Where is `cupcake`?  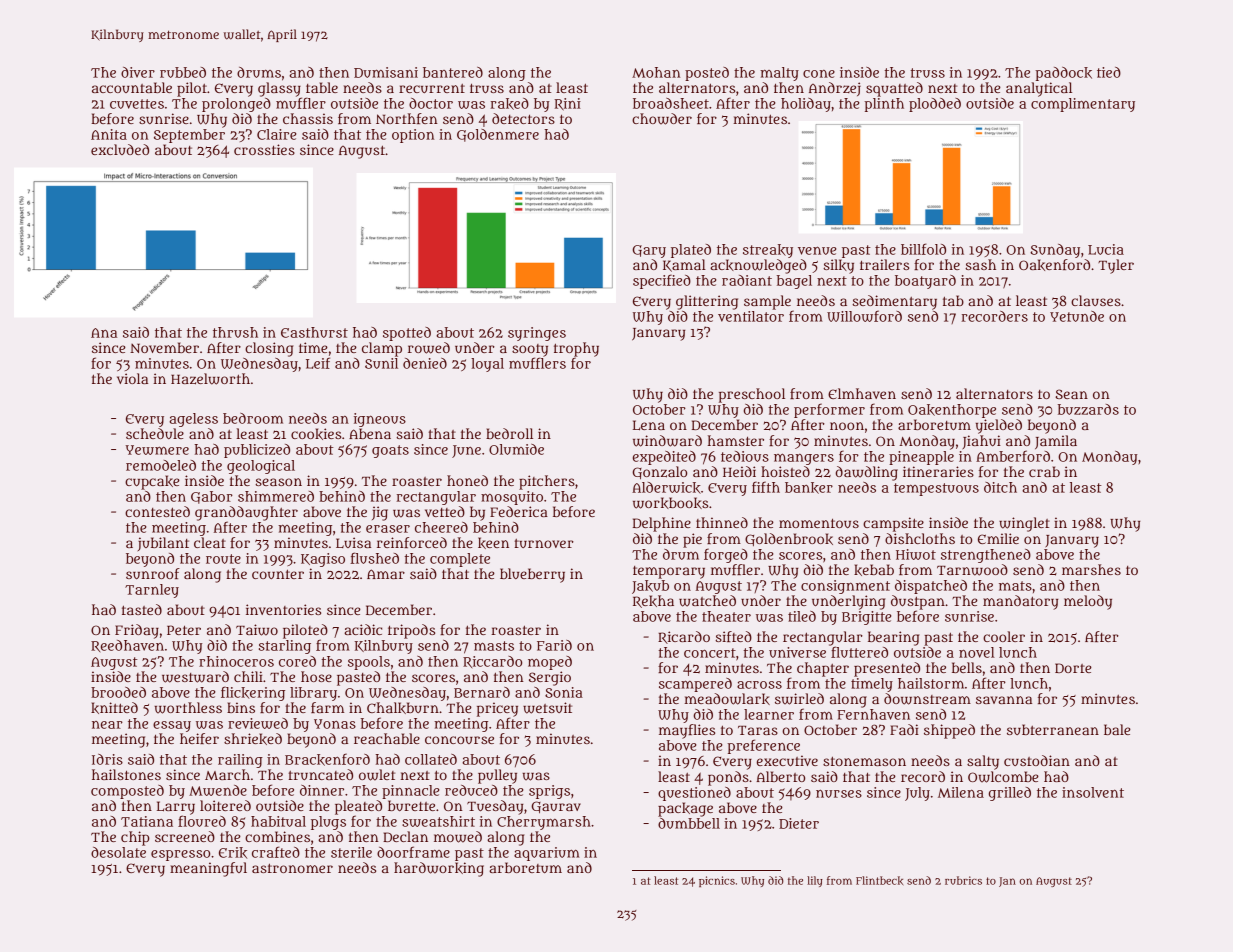 cupcake is located at coordinates (152, 482).
